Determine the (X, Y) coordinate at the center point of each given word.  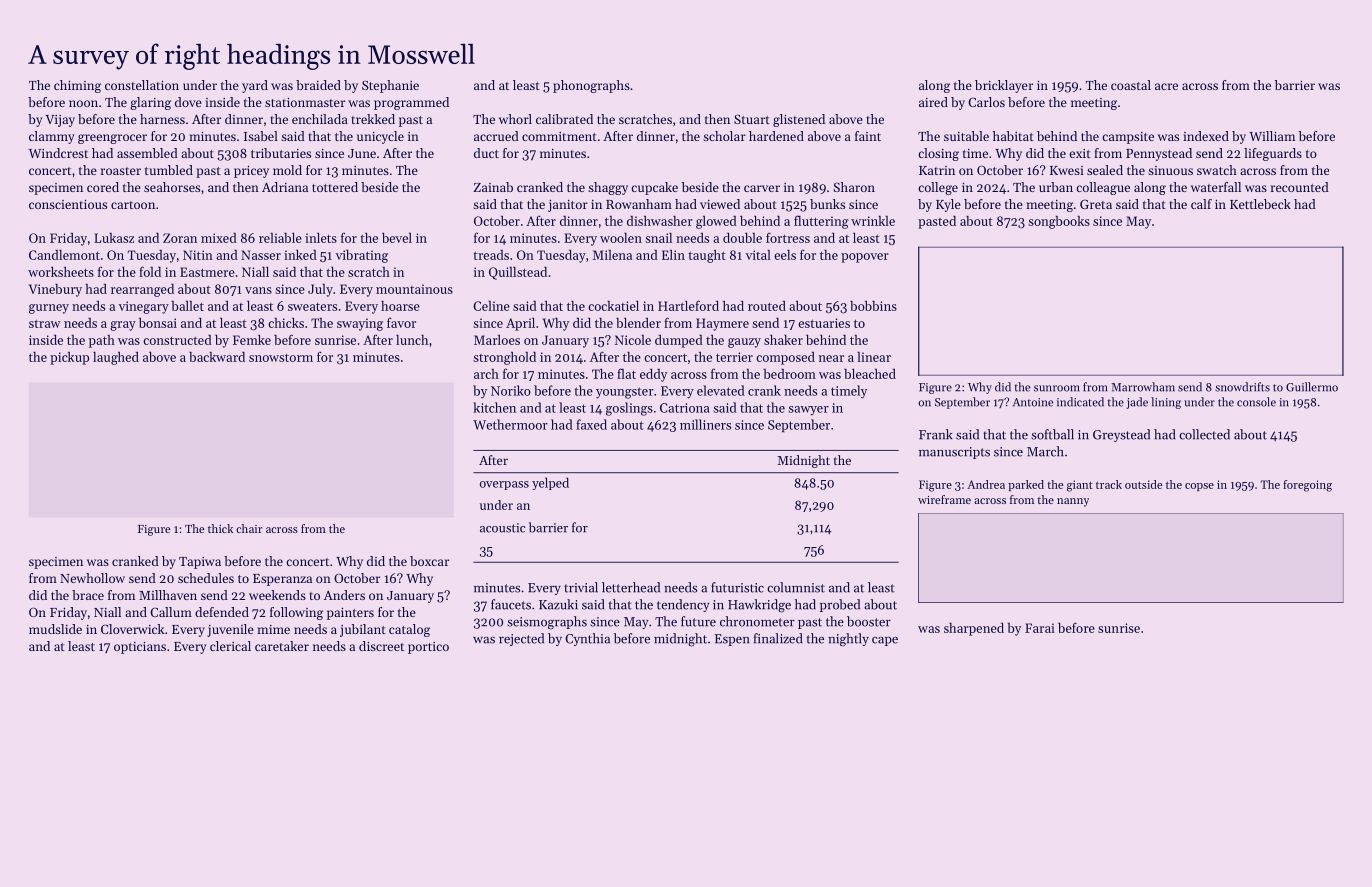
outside (1143, 484)
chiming (77, 86)
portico (428, 648)
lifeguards (1273, 154)
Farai (1040, 628)
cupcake (654, 188)
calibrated (564, 119)
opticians (140, 647)
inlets (321, 237)
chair (249, 528)
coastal (1131, 85)
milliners (705, 424)
